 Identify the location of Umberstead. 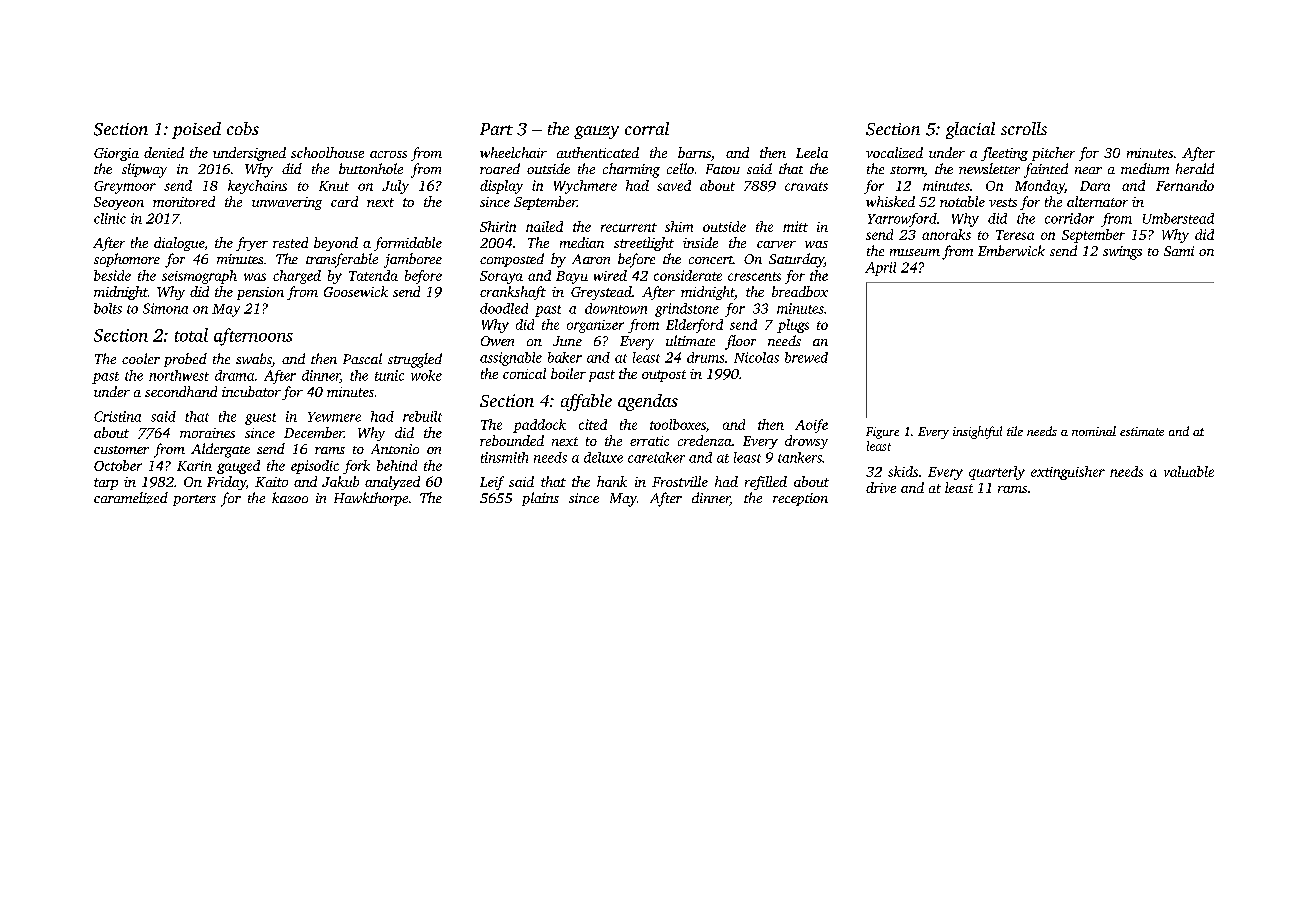
(1178, 218).
